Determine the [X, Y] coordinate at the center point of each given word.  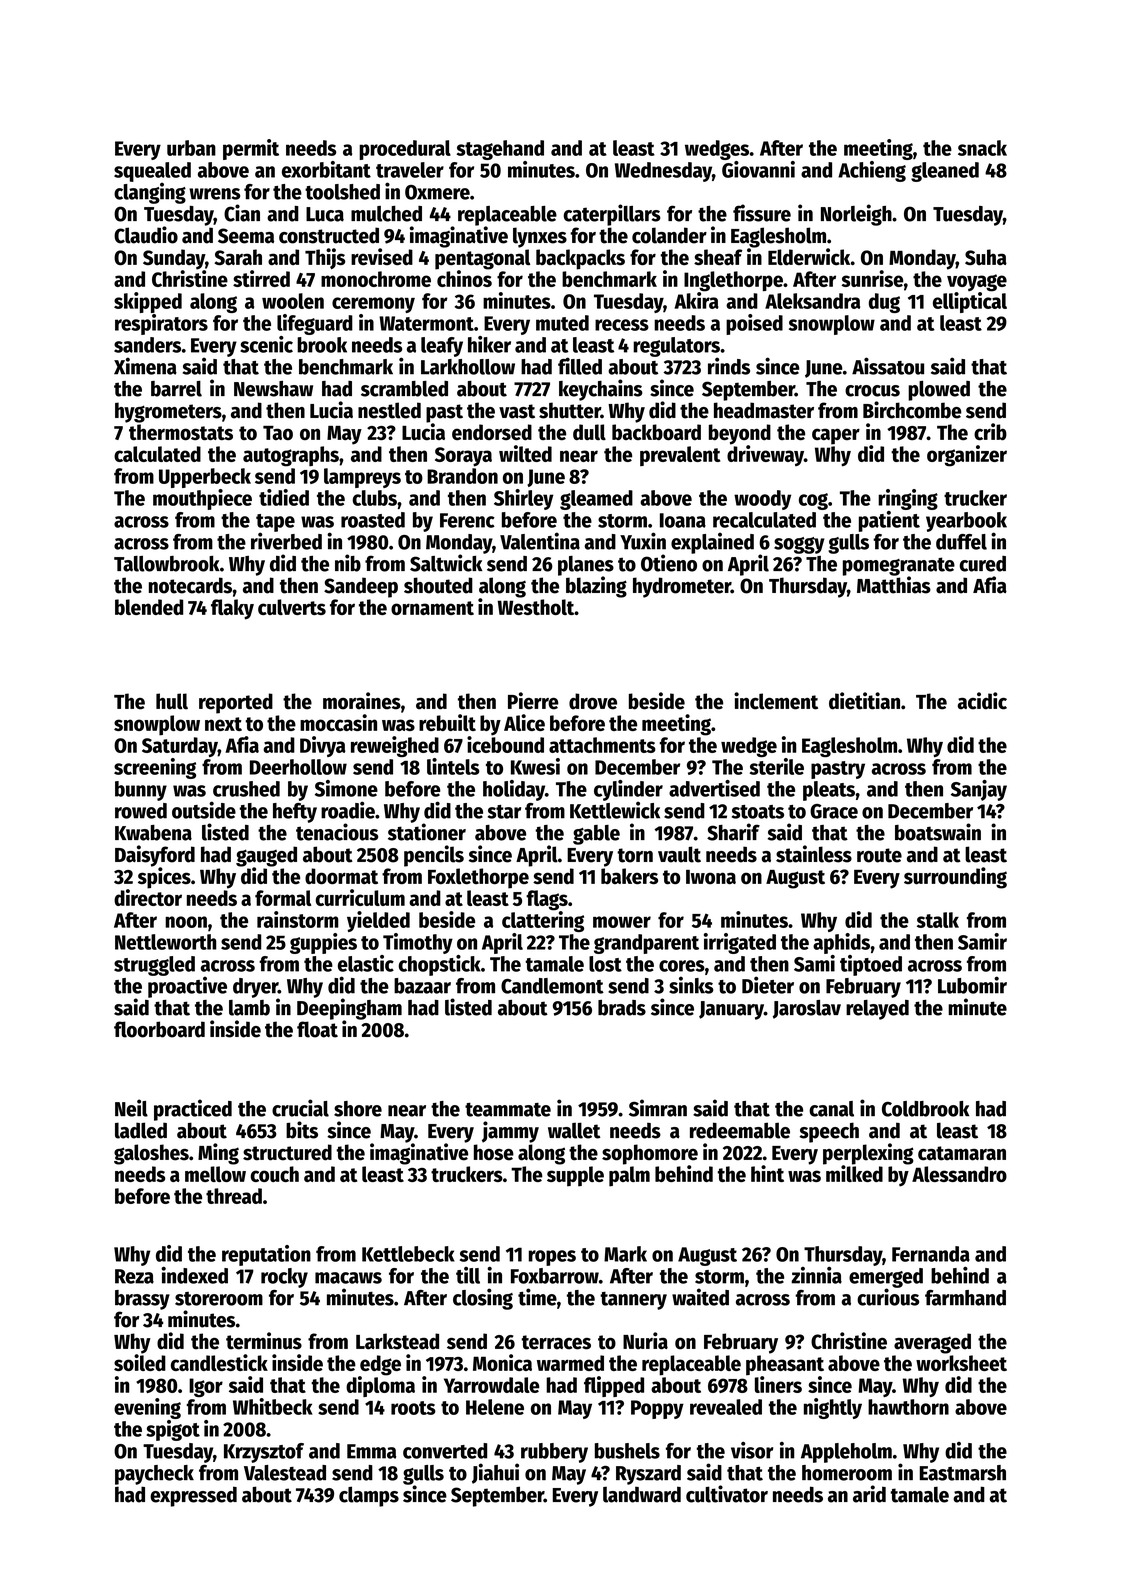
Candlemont [552, 986]
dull [589, 432]
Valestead [285, 1473]
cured [983, 564]
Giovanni [758, 169]
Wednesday [663, 172]
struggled [154, 966]
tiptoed [871, 965]
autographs [291, 456]
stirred [261, 278]
